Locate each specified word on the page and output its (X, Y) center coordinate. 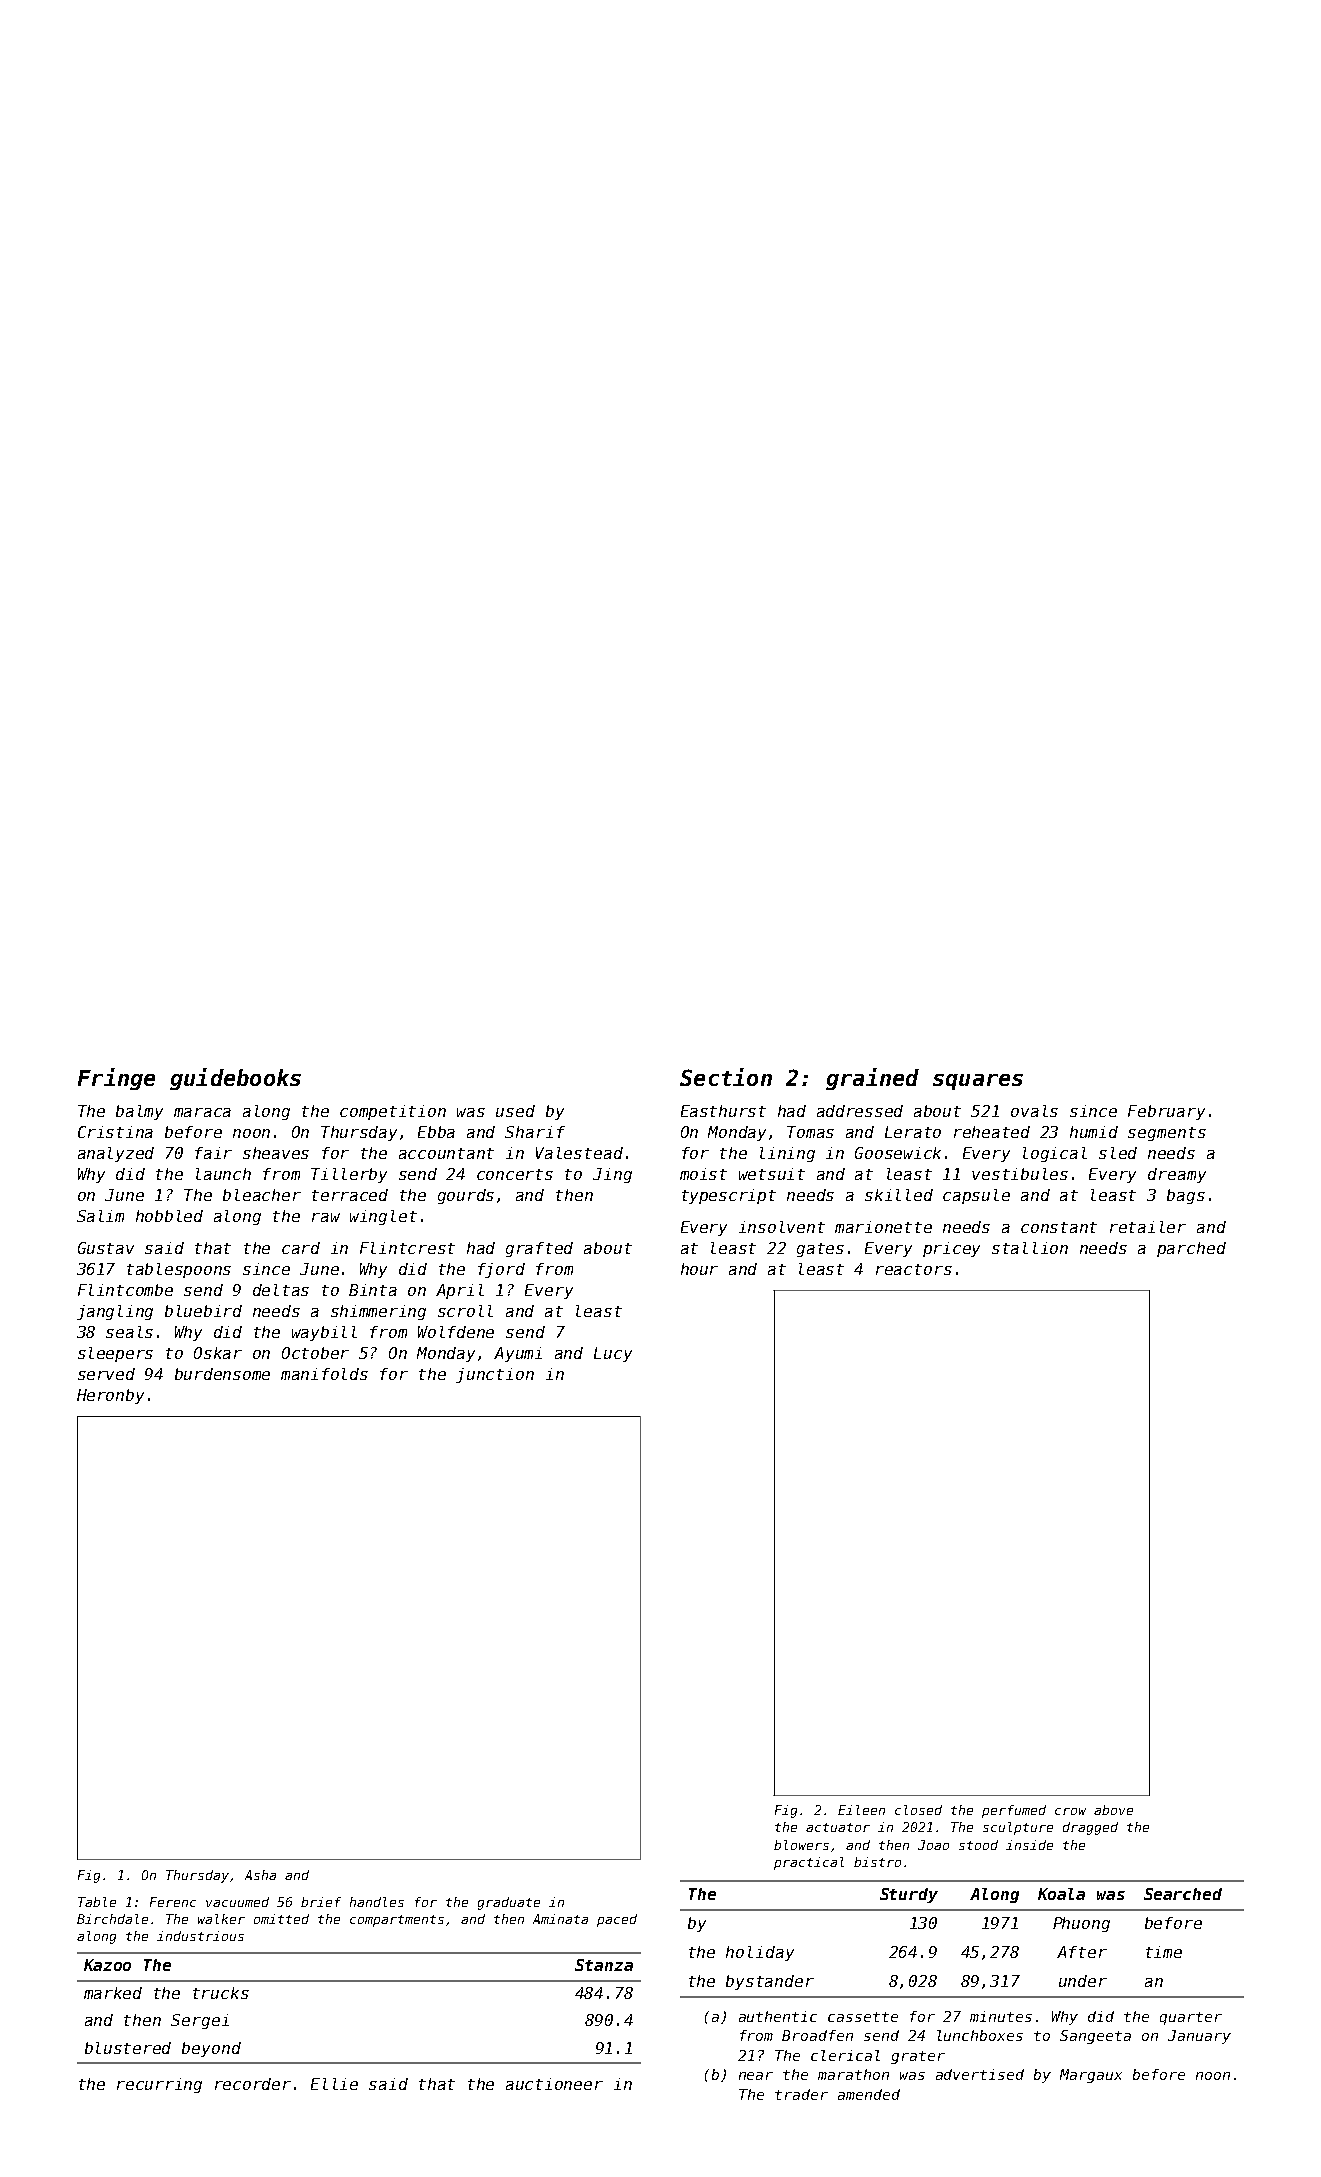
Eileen (861, 1810)
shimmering (378, 1312)
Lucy (613, 1354)
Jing (612, 1175)
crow (1070, 1811)
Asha (260, 1875)
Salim (100, 1216)
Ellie (334, 2084)
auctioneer (554, 2084)
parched (1191, 1249)
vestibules (1020, 1174)
